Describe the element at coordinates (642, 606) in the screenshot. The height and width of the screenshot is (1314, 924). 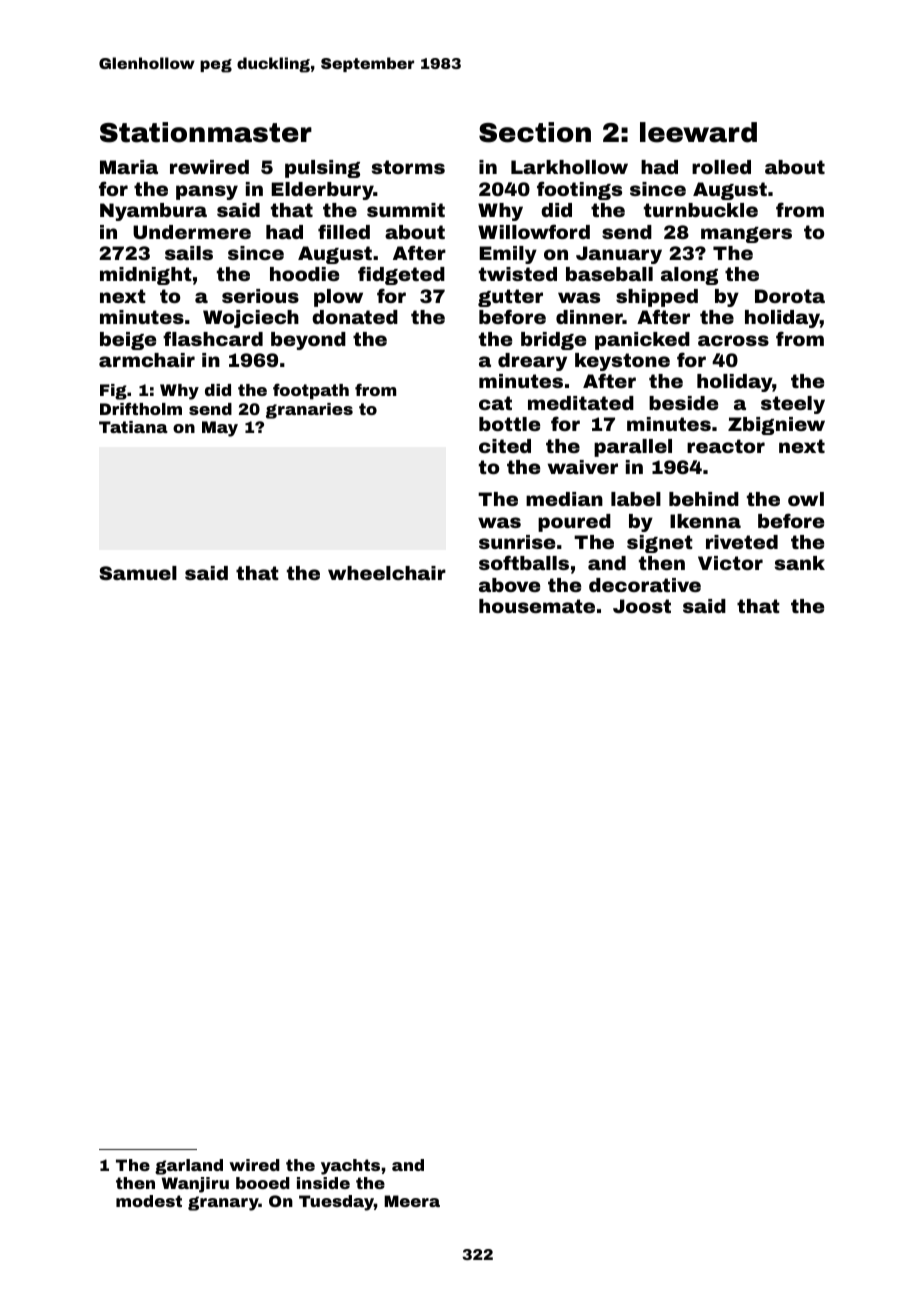
I see `Joost` at that location.
